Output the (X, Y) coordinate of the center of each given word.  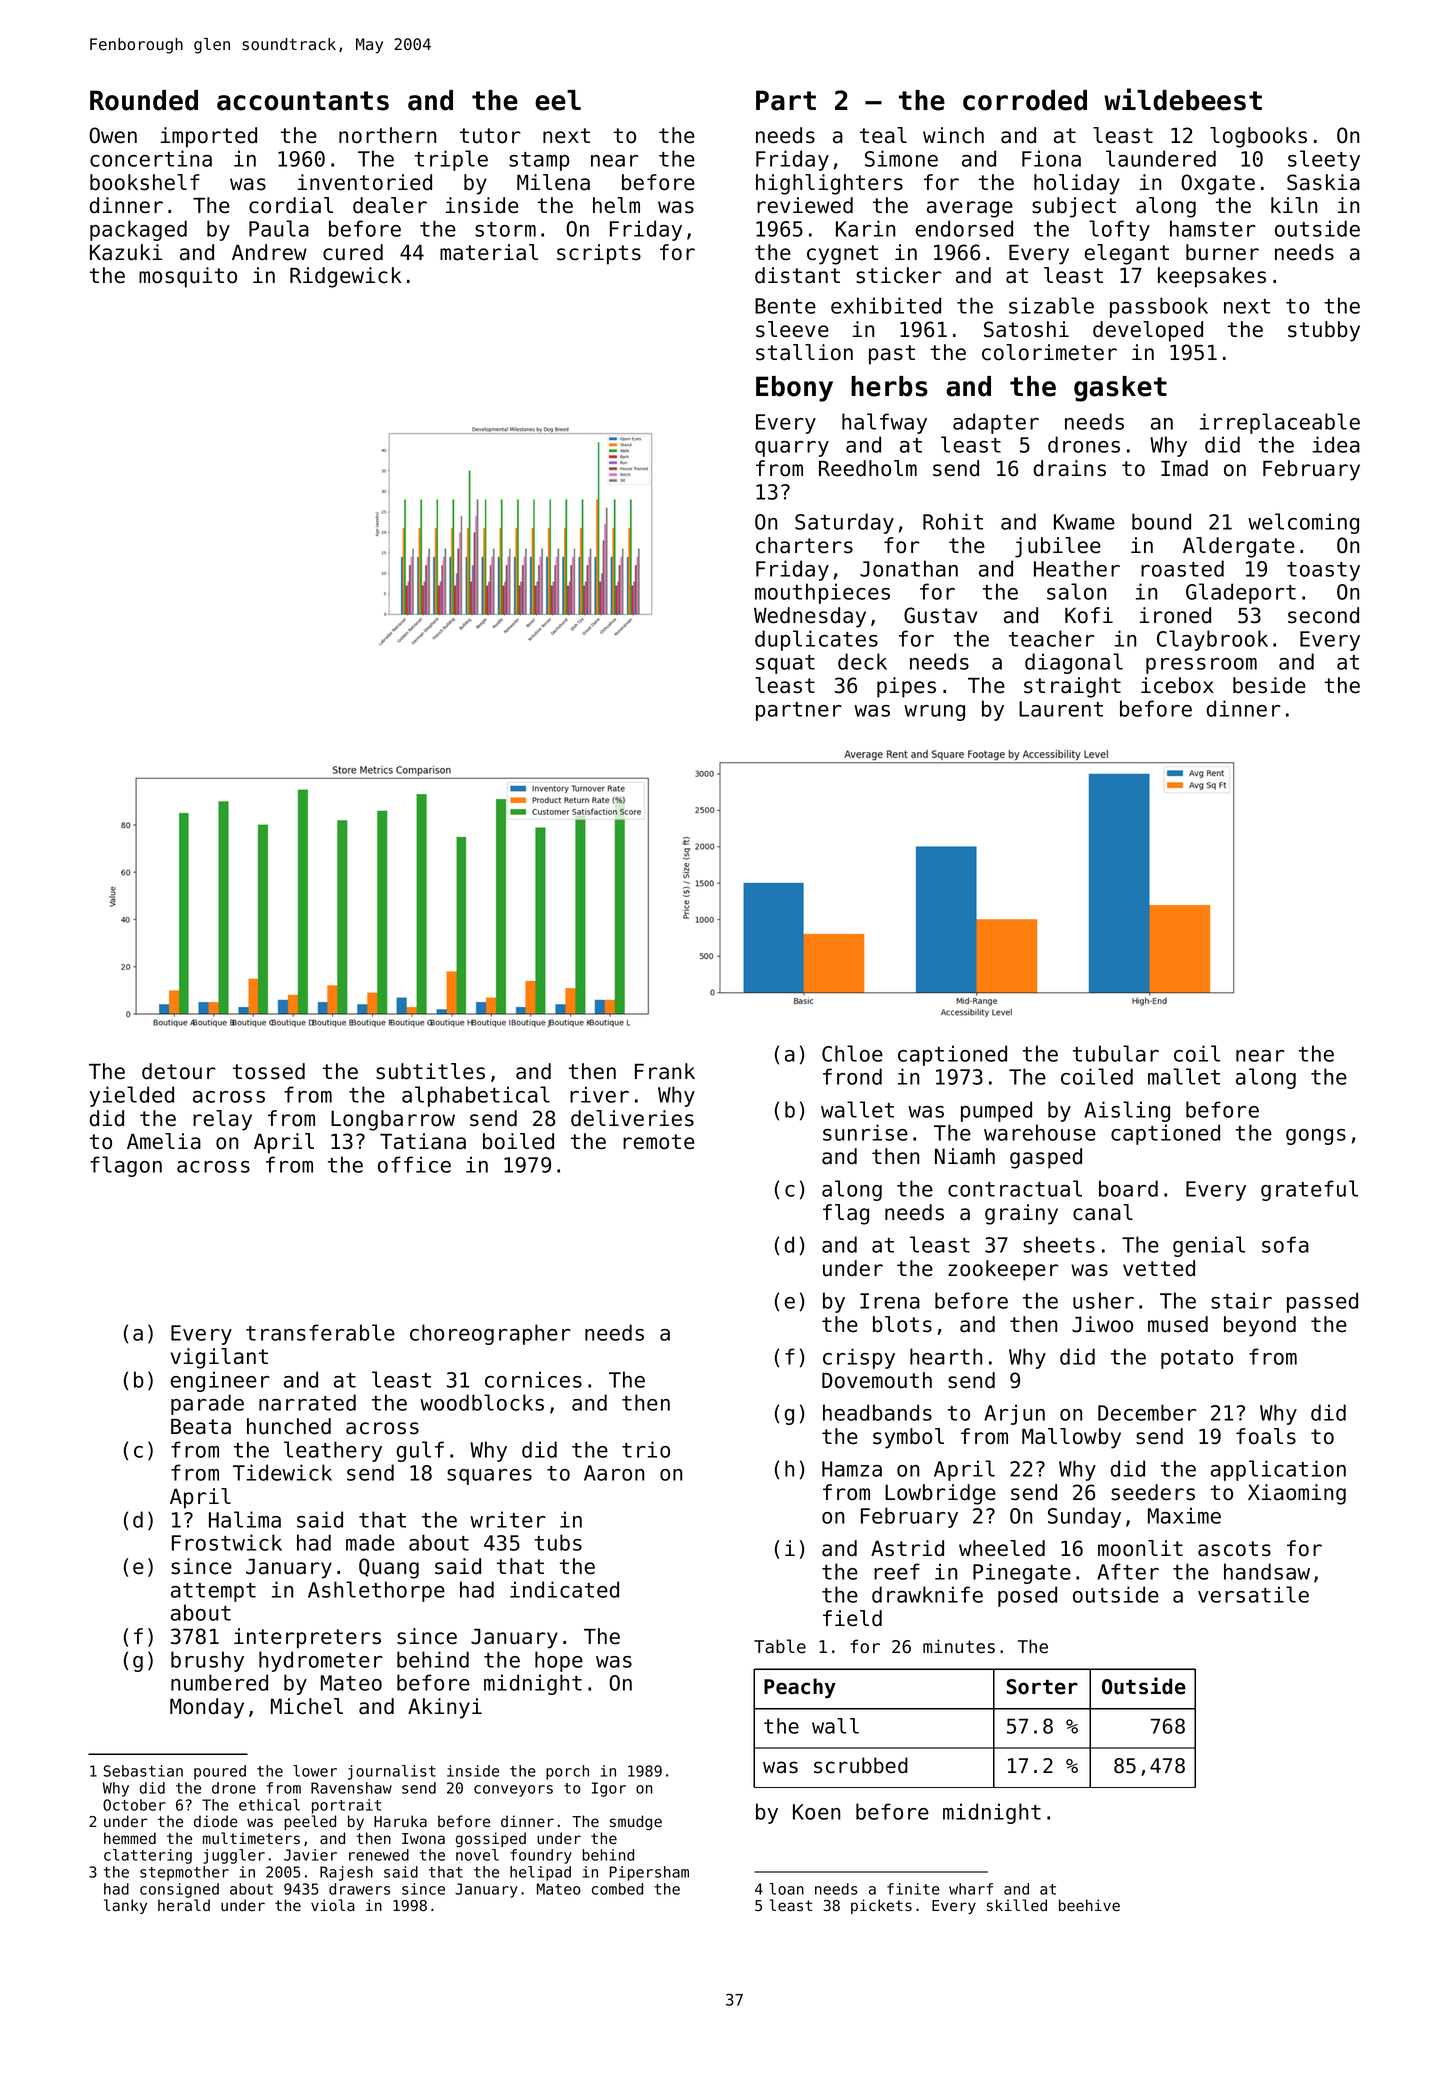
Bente (785, 306)
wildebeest (1183, 99)
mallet (1184, 1076)
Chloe (852, 1053)
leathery (333, 1451)
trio (646, 1449)
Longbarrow (393, 1120)
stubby (1324, 331)
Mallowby (1071, 1438)
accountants (303, 101)
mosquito (188, 277)
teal (883, 135)
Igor (609, 1789)
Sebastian (143, 1771)
